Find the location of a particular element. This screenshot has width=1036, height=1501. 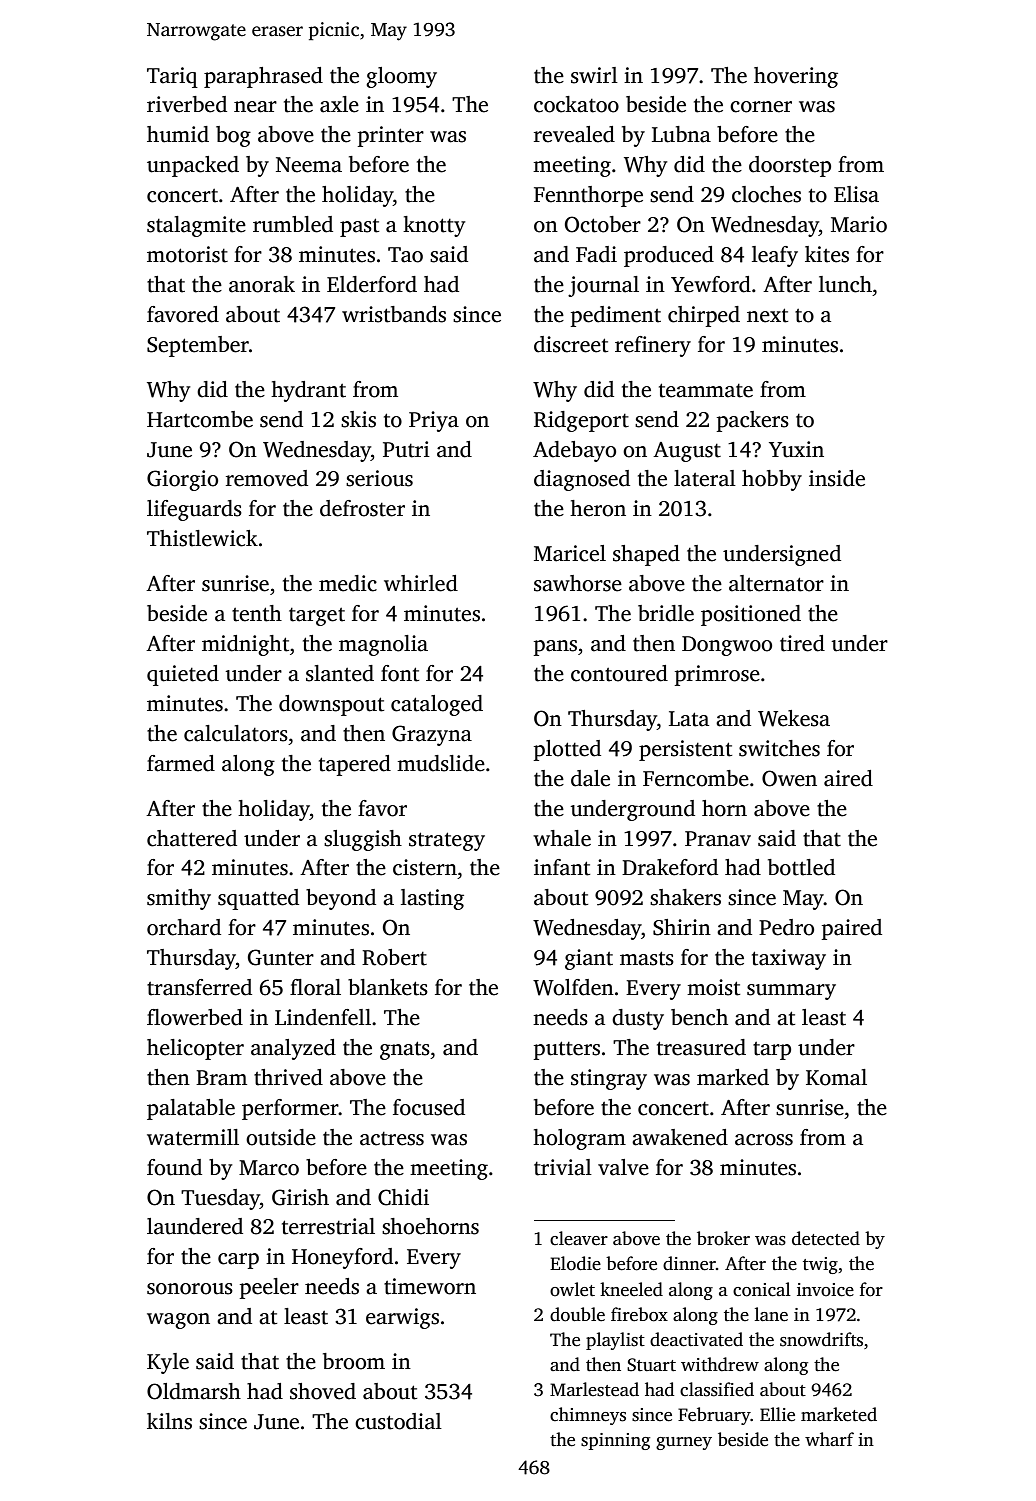

wagon is located at coordinates (178, 1321).
